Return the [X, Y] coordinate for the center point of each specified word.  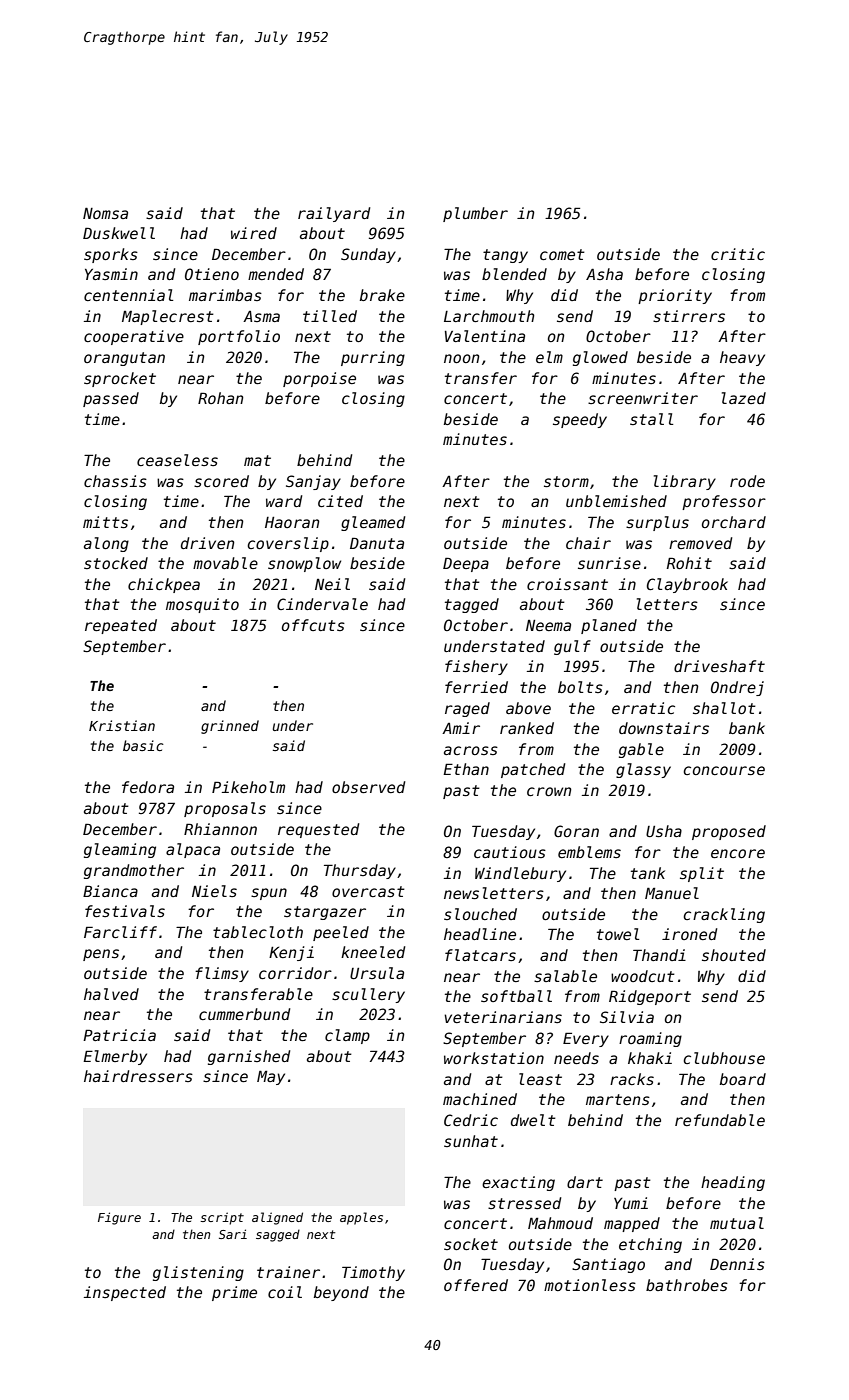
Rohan [221, 398]
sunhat [471, 1141]
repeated [121, 626]
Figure [119, 1218]
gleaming [120, 850]
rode [747, 481]
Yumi [631, 1203]
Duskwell [119, 233]
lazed [744, 398]
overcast [368, 891]
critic [738, 254]
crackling [724, 915]
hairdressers [138, 1076]
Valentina [485, 336]
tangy [505, 256]
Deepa [466, 565]
